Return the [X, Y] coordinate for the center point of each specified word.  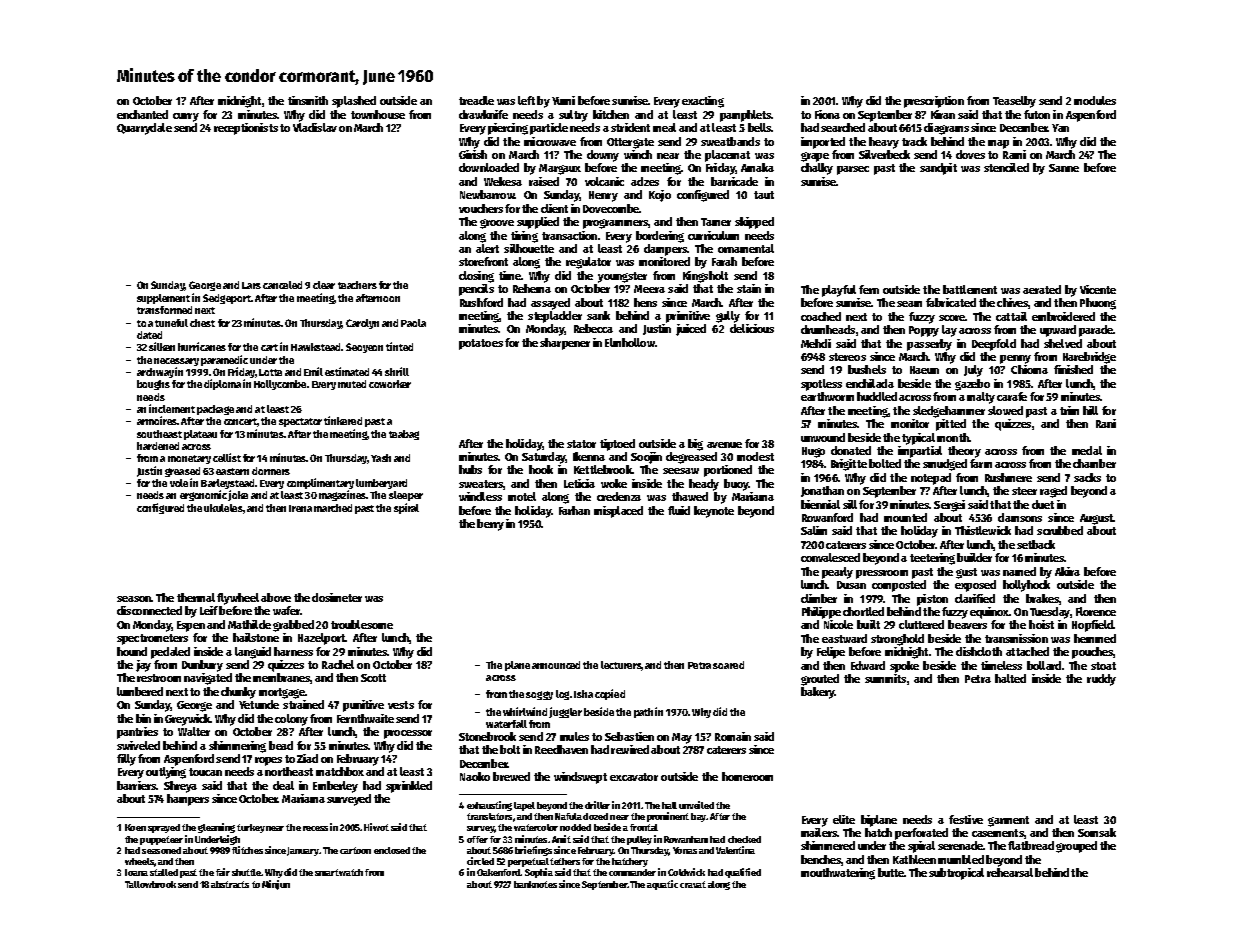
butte [891, 872]
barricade [734, 181]
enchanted [142, 114]
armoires [157, 420]
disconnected [149, 610]
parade [1096, 331]
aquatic [662, 885]
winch [638, 154]
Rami [1014, 154]
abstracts [230, 884]
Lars [251, 285]
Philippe [821, 613]
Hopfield [1092, 626]
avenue [724, 445]
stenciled [1006, 167]
